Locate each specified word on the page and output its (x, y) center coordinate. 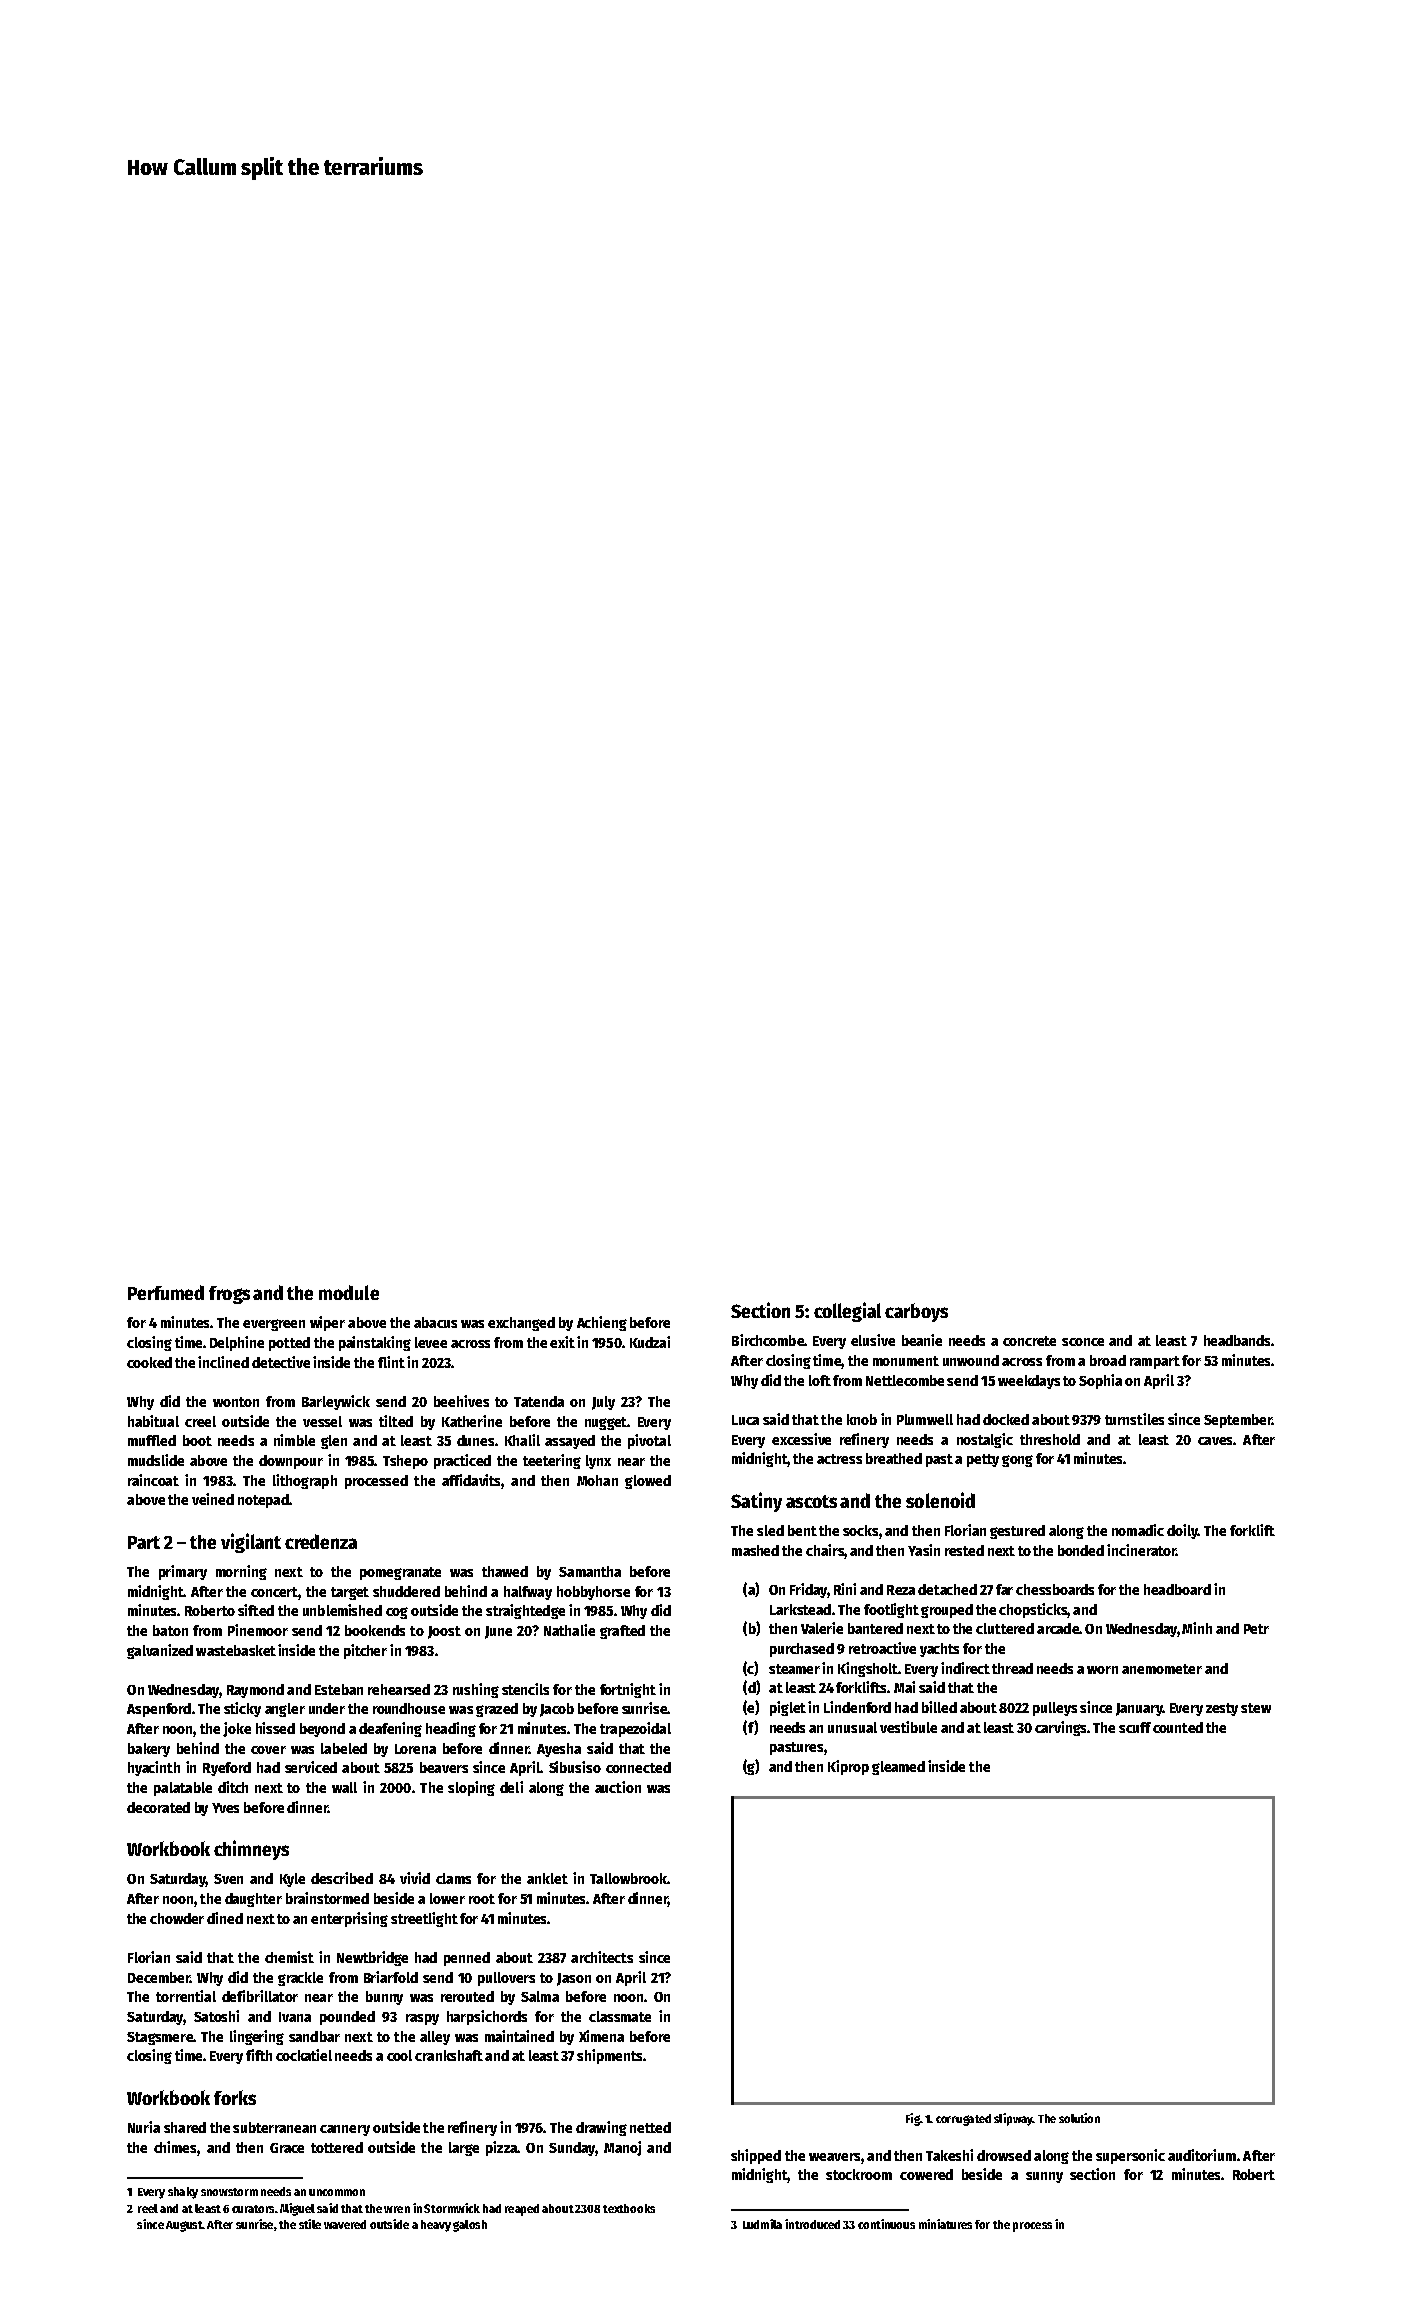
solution (1079, 2118)
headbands (1237, 1340)
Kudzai (650, 1342)
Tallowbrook (628, 1878)
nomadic (1138, 1530)
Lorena (415, 1749)
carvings (1060, 1728)
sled (770, 1530)
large (464, 2149)
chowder (177, 1918)
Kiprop (848, 1767)
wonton (236, 1402)
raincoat (153, 1480)
